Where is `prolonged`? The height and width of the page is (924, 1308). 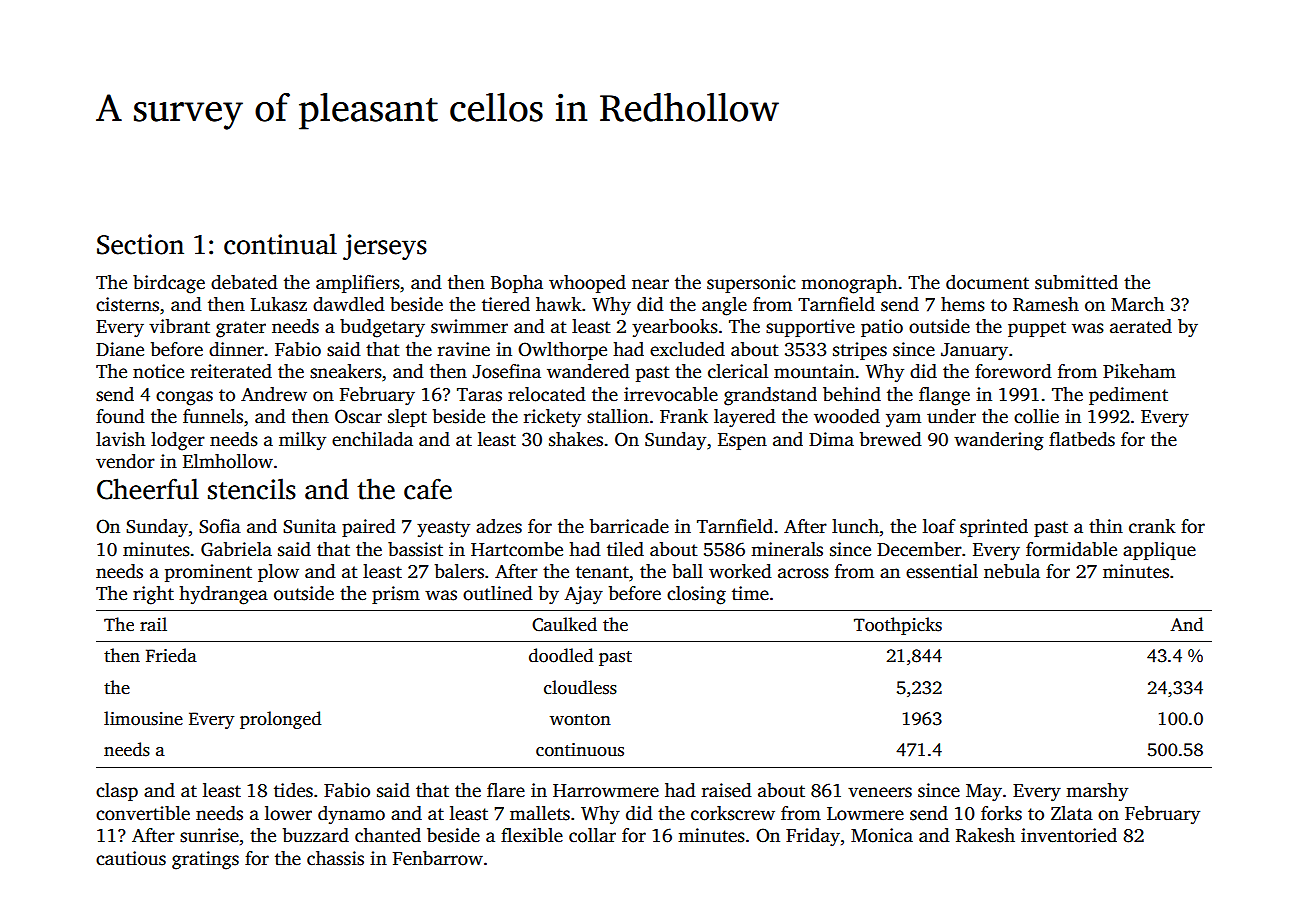 prolonged is located at coordinates (280, 720).
